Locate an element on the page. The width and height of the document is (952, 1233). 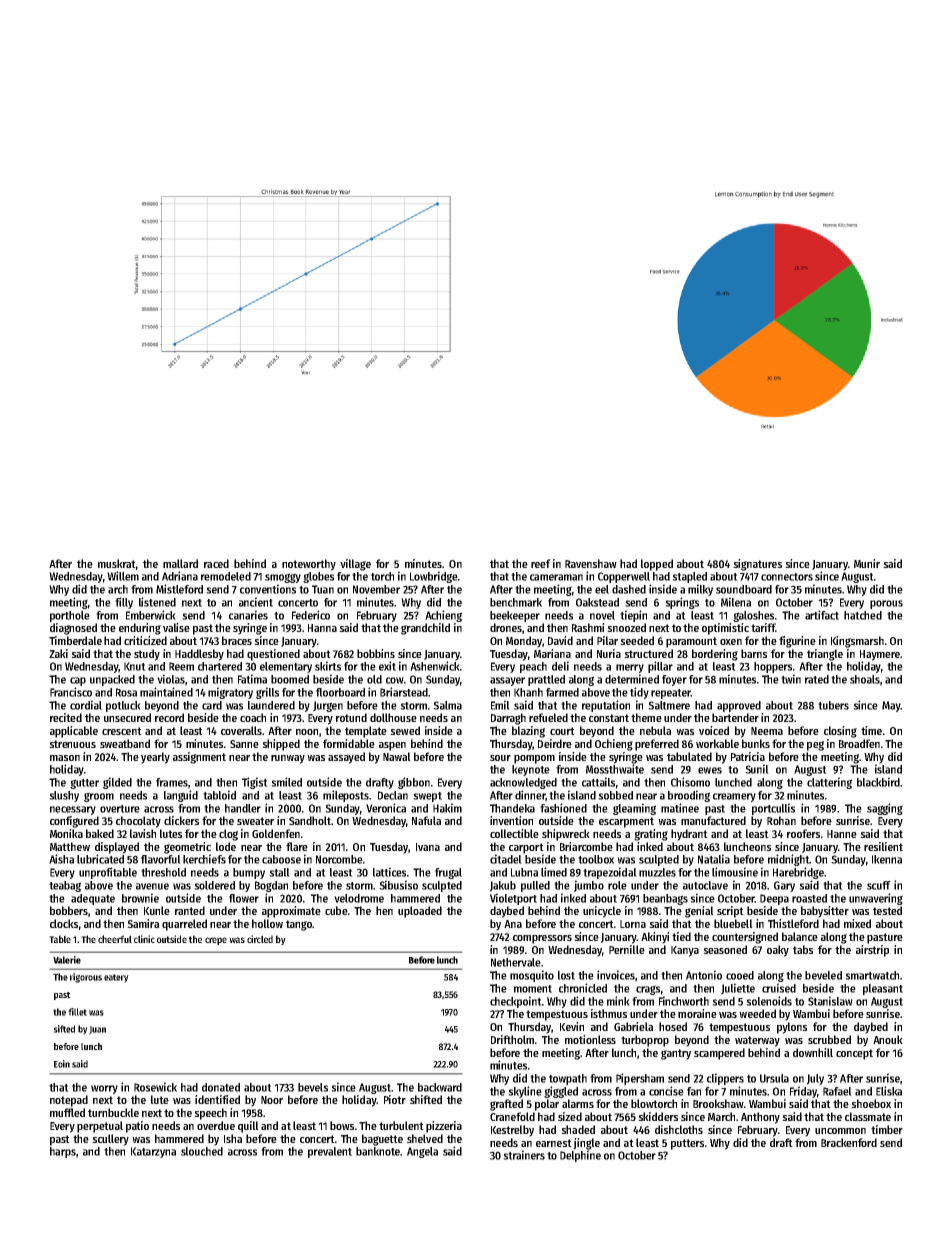
Munir is located at coordinates (867, 563).
